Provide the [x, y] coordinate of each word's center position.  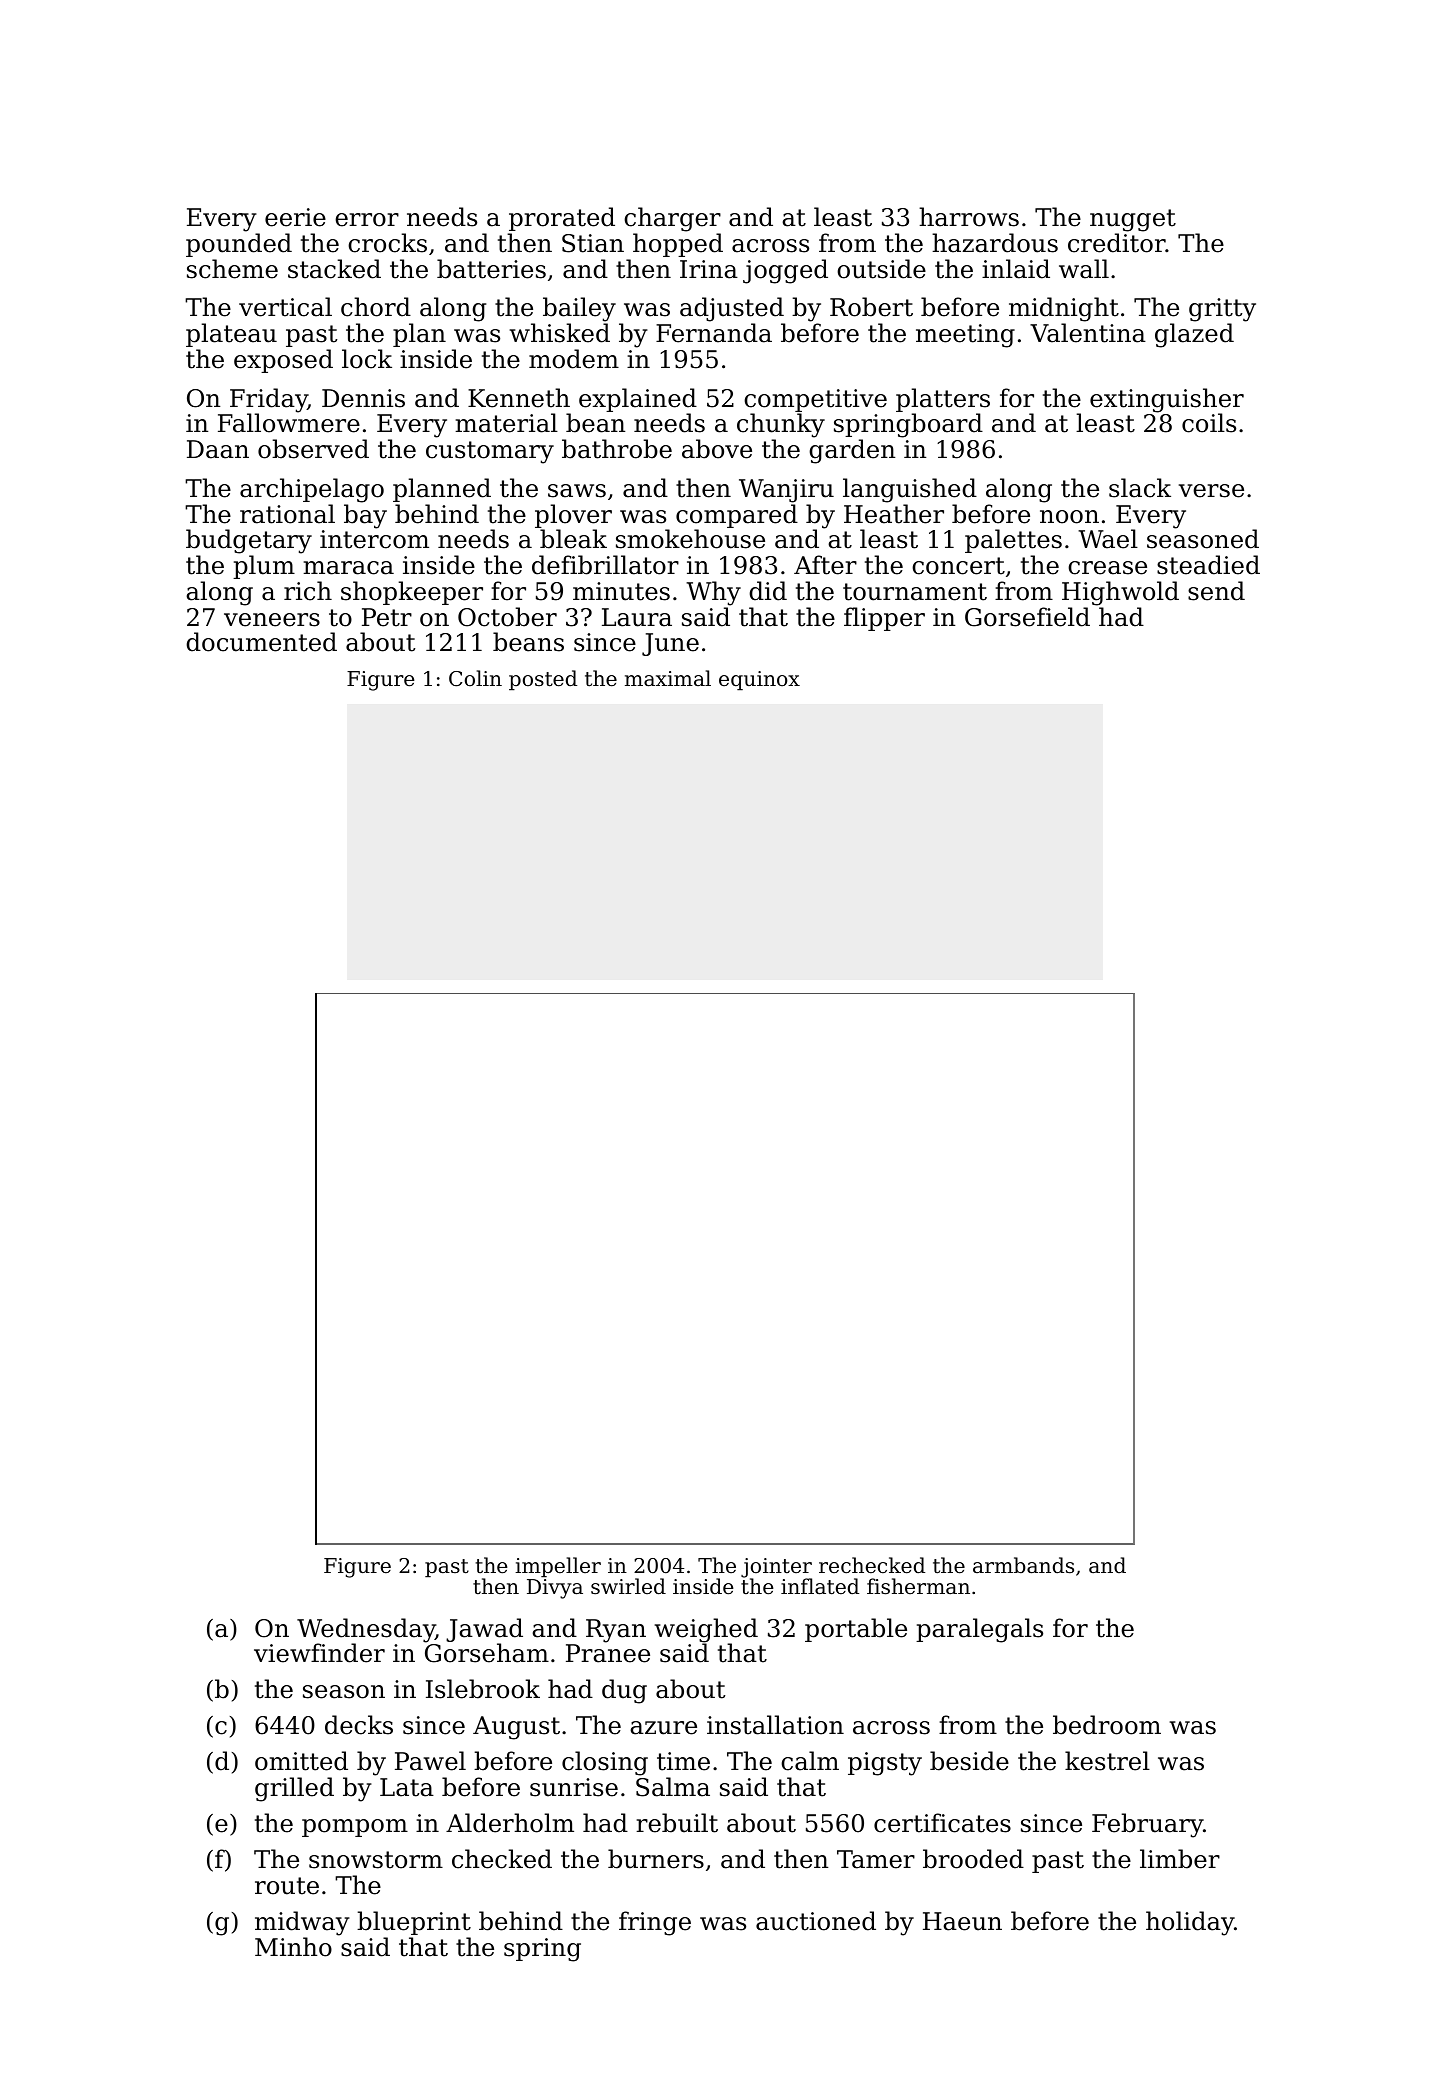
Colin [475, 678]
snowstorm [376, 1860]
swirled [628, 1586]
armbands [1023, 1565]
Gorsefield [1027, 617]
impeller [558, 1567]
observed [313, 449]
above [717, 449]
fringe [655, 1923]
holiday [1190, 1923]
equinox [759, 681]
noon [1069, 517]
